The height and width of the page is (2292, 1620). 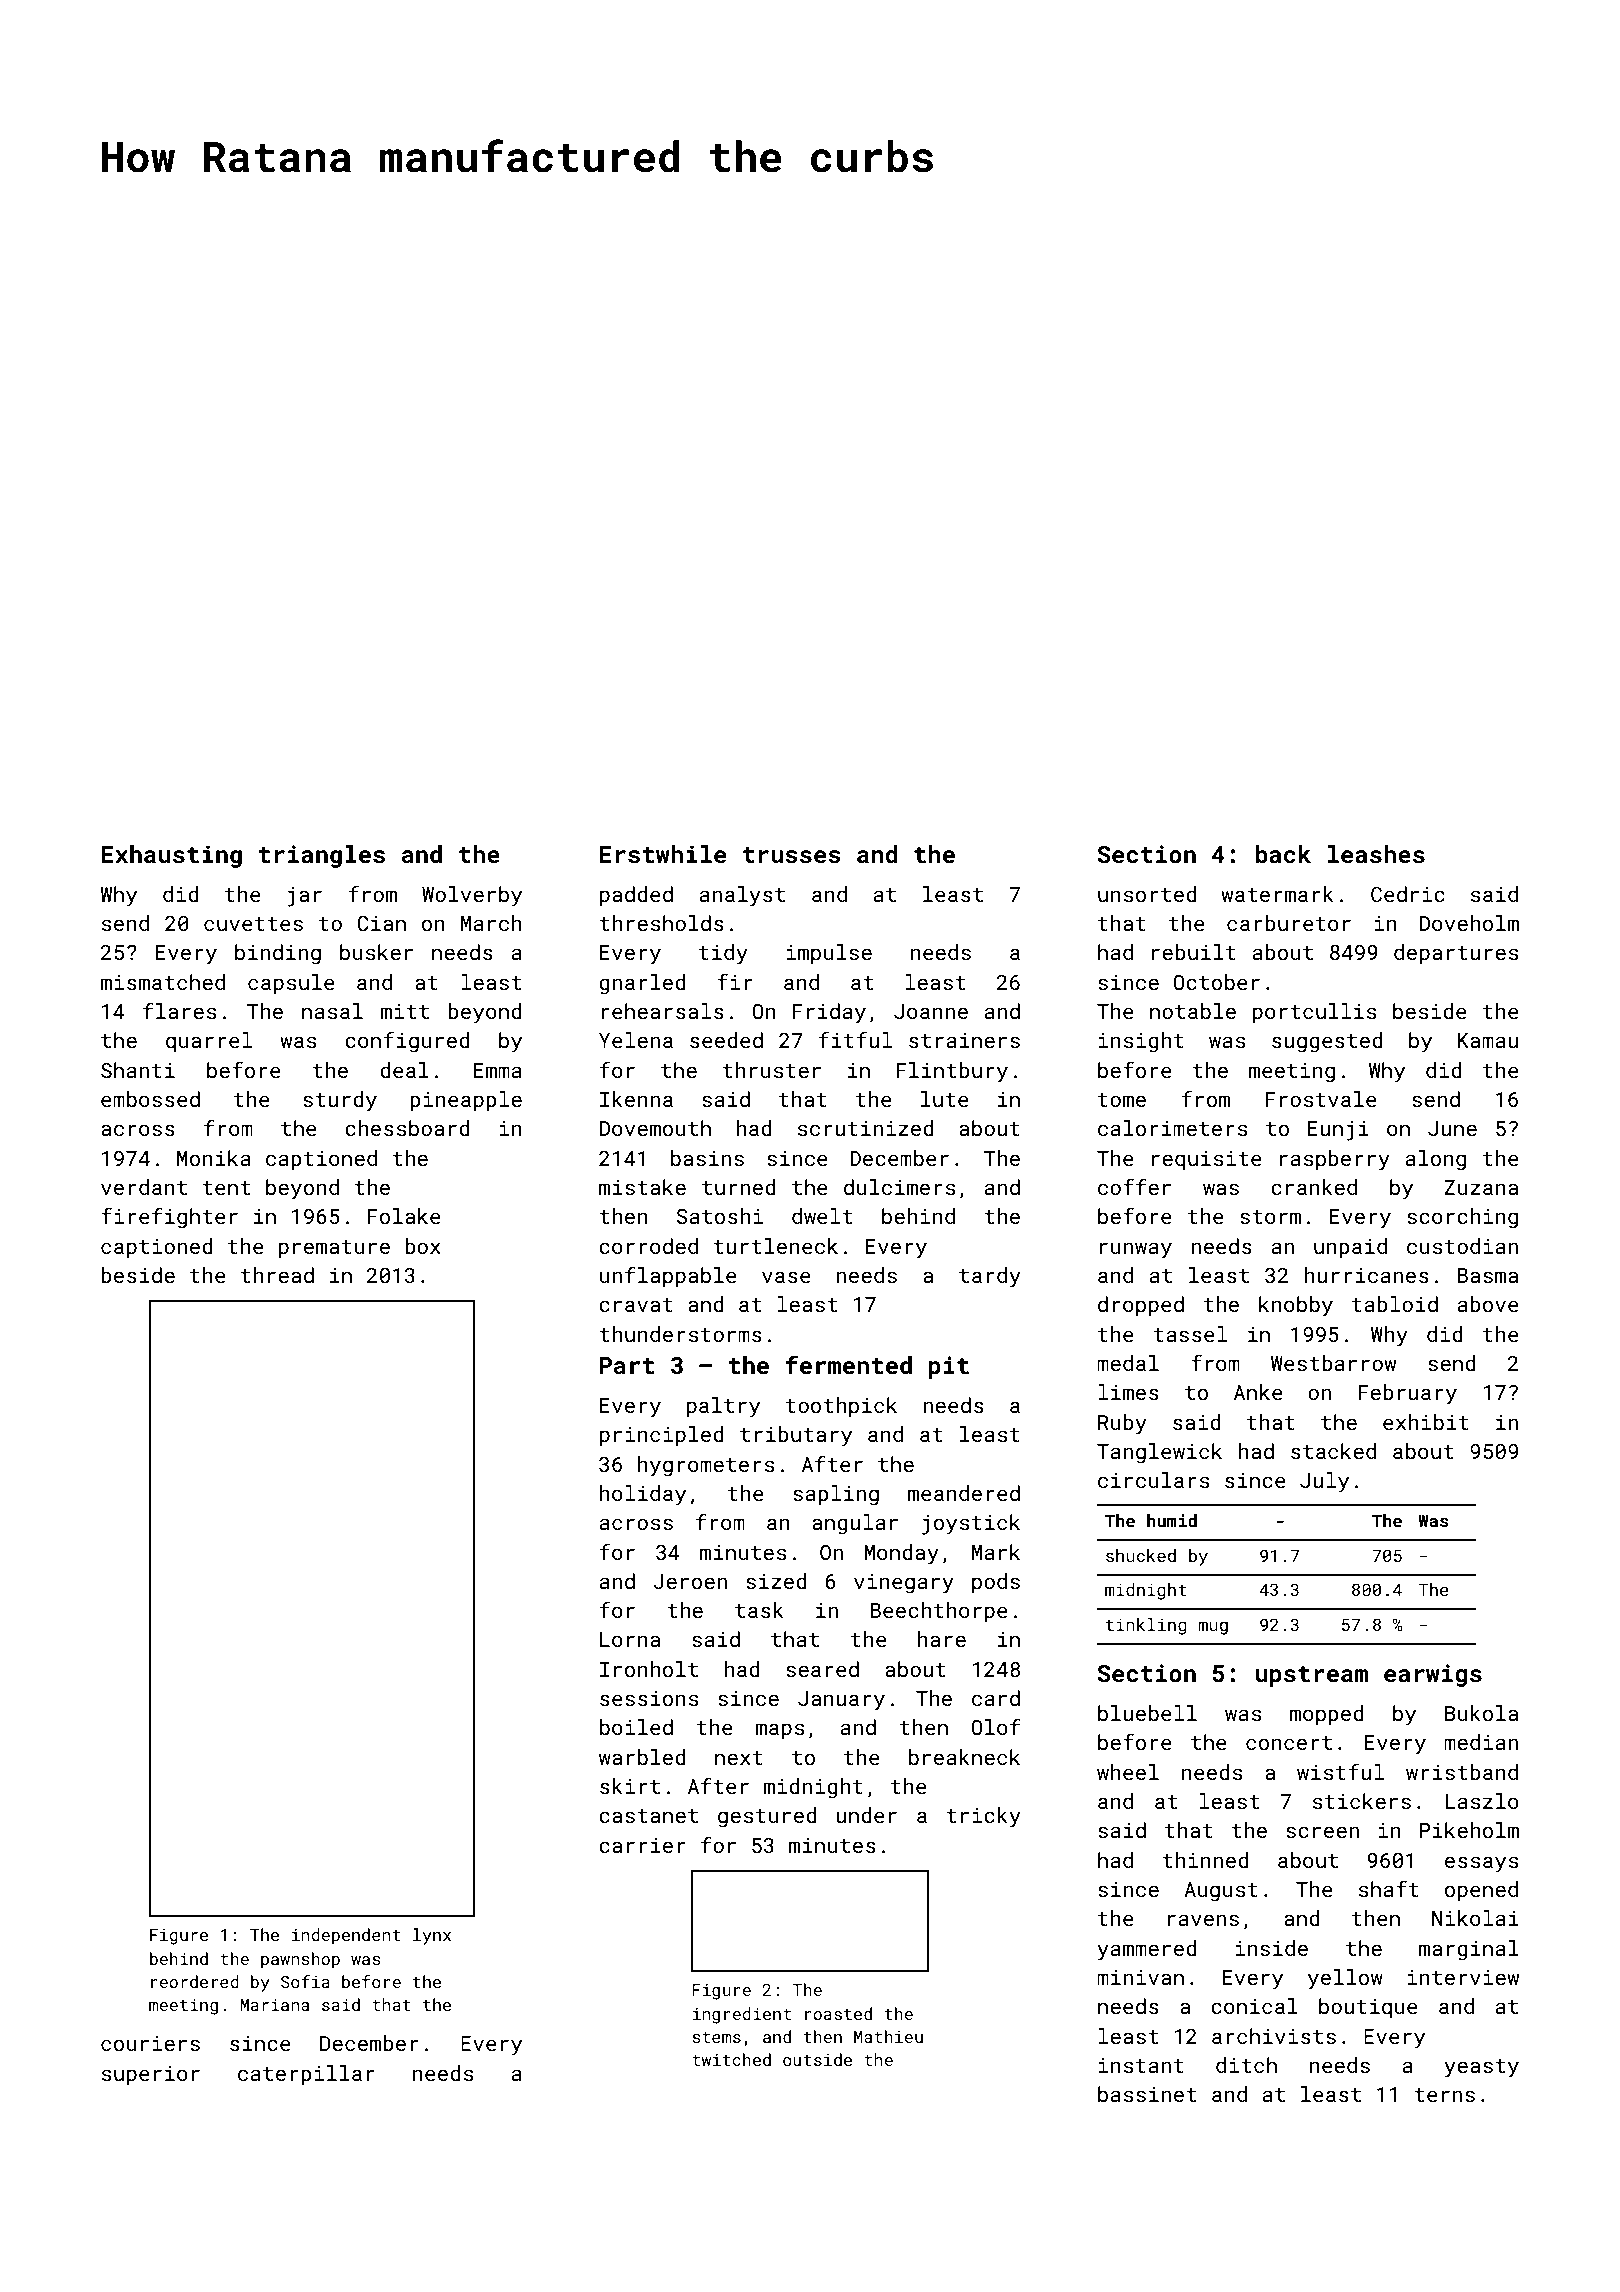 I want to click on impulse, so click(x=829, y=954).
